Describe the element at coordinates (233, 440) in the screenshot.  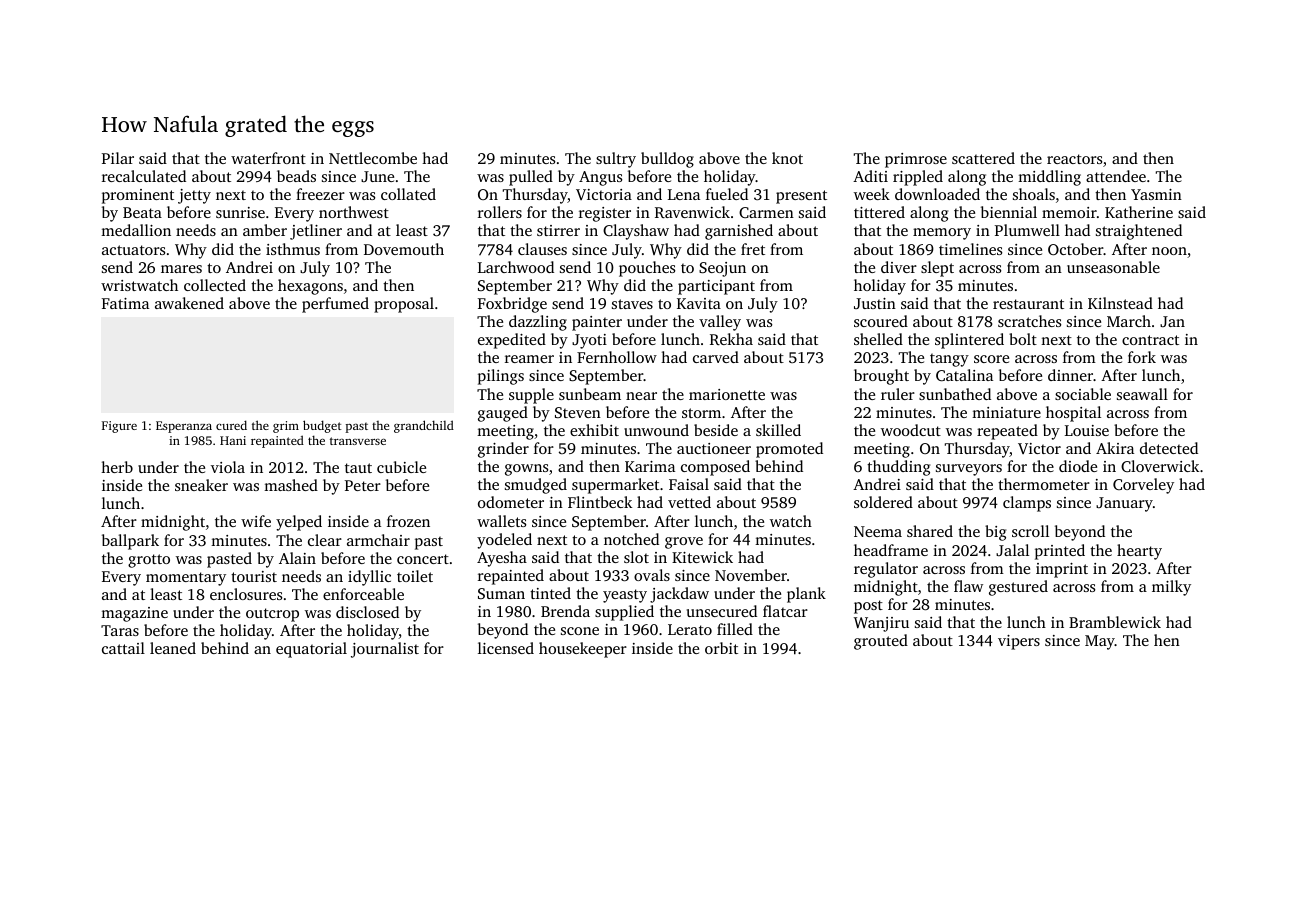
I see `Hani` at that location.
